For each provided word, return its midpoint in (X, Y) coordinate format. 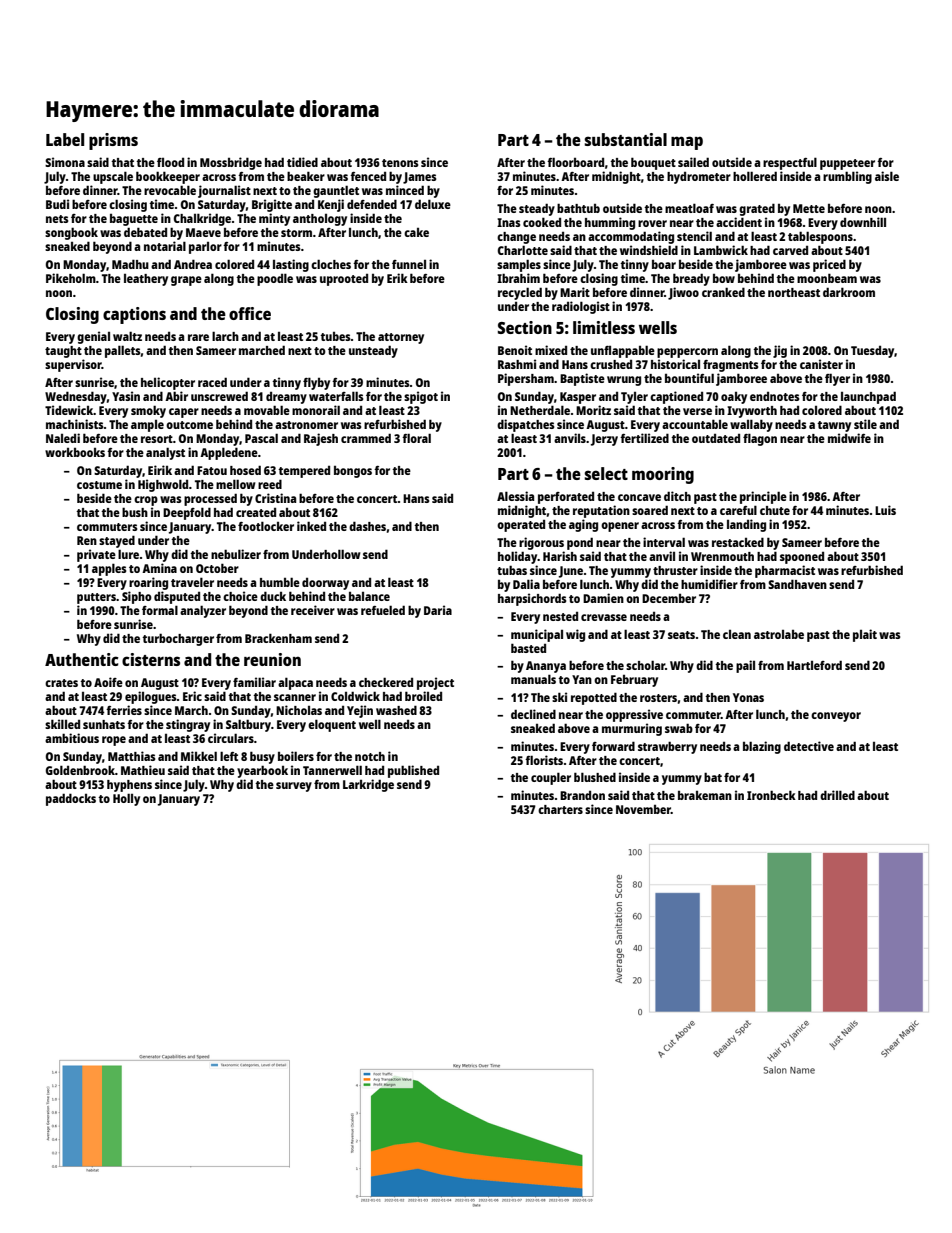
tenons (400, 163)
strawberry (667, 747)
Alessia (515, 496)
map (687, 143)
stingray (188, 725)
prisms (113, 141)
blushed (595, 777)
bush (135, 512)
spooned (802, 558)
